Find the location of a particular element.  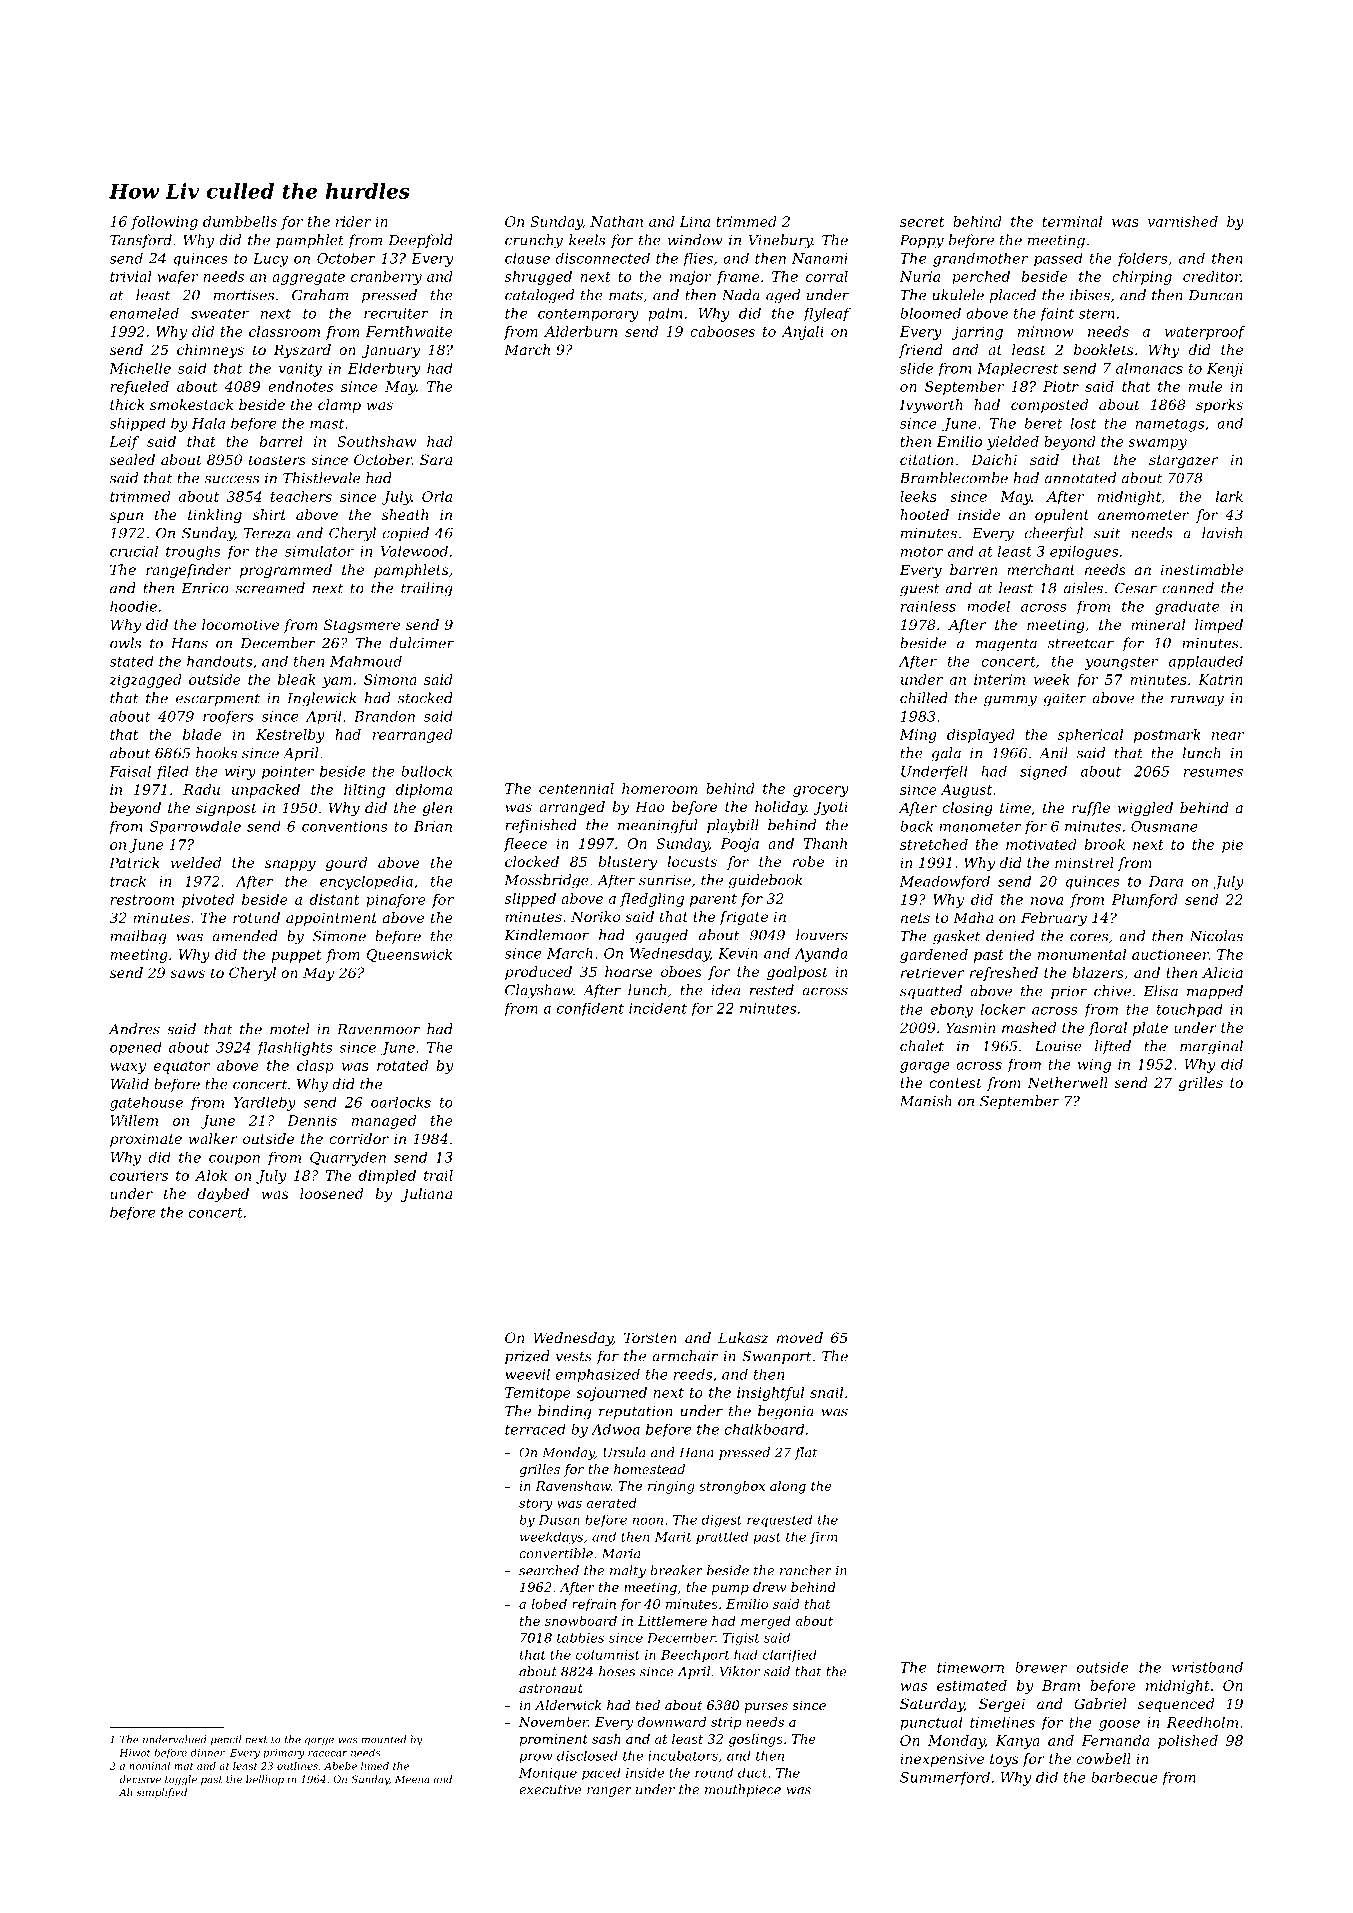

displayed is located at coordinates (981, 736).
